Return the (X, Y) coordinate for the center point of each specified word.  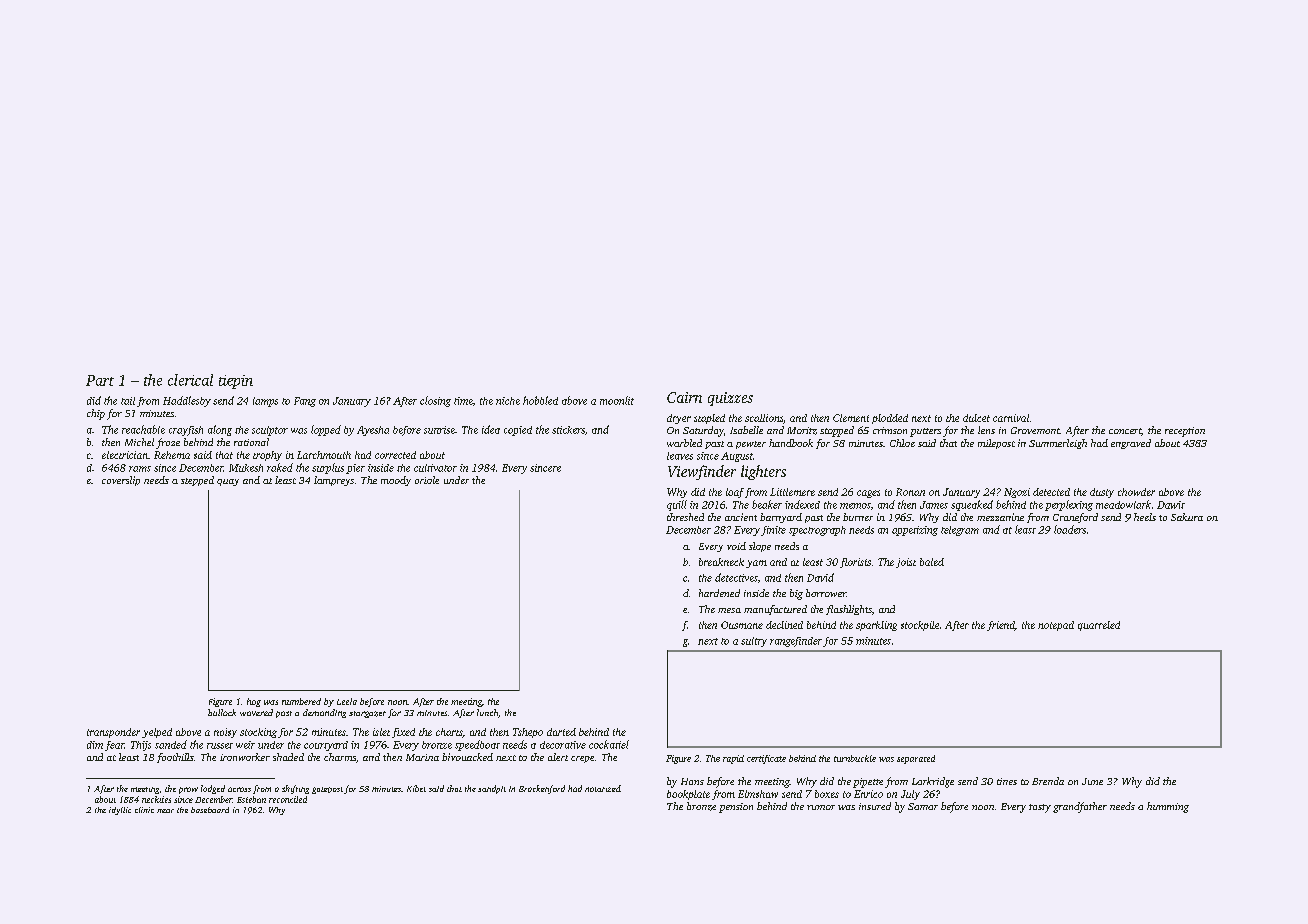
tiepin (236, 382)
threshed (685, 517)
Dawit (1171, 505)
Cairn (684, 397)
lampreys (334, 481)
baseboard (210, 810)
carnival (1011, 418)
